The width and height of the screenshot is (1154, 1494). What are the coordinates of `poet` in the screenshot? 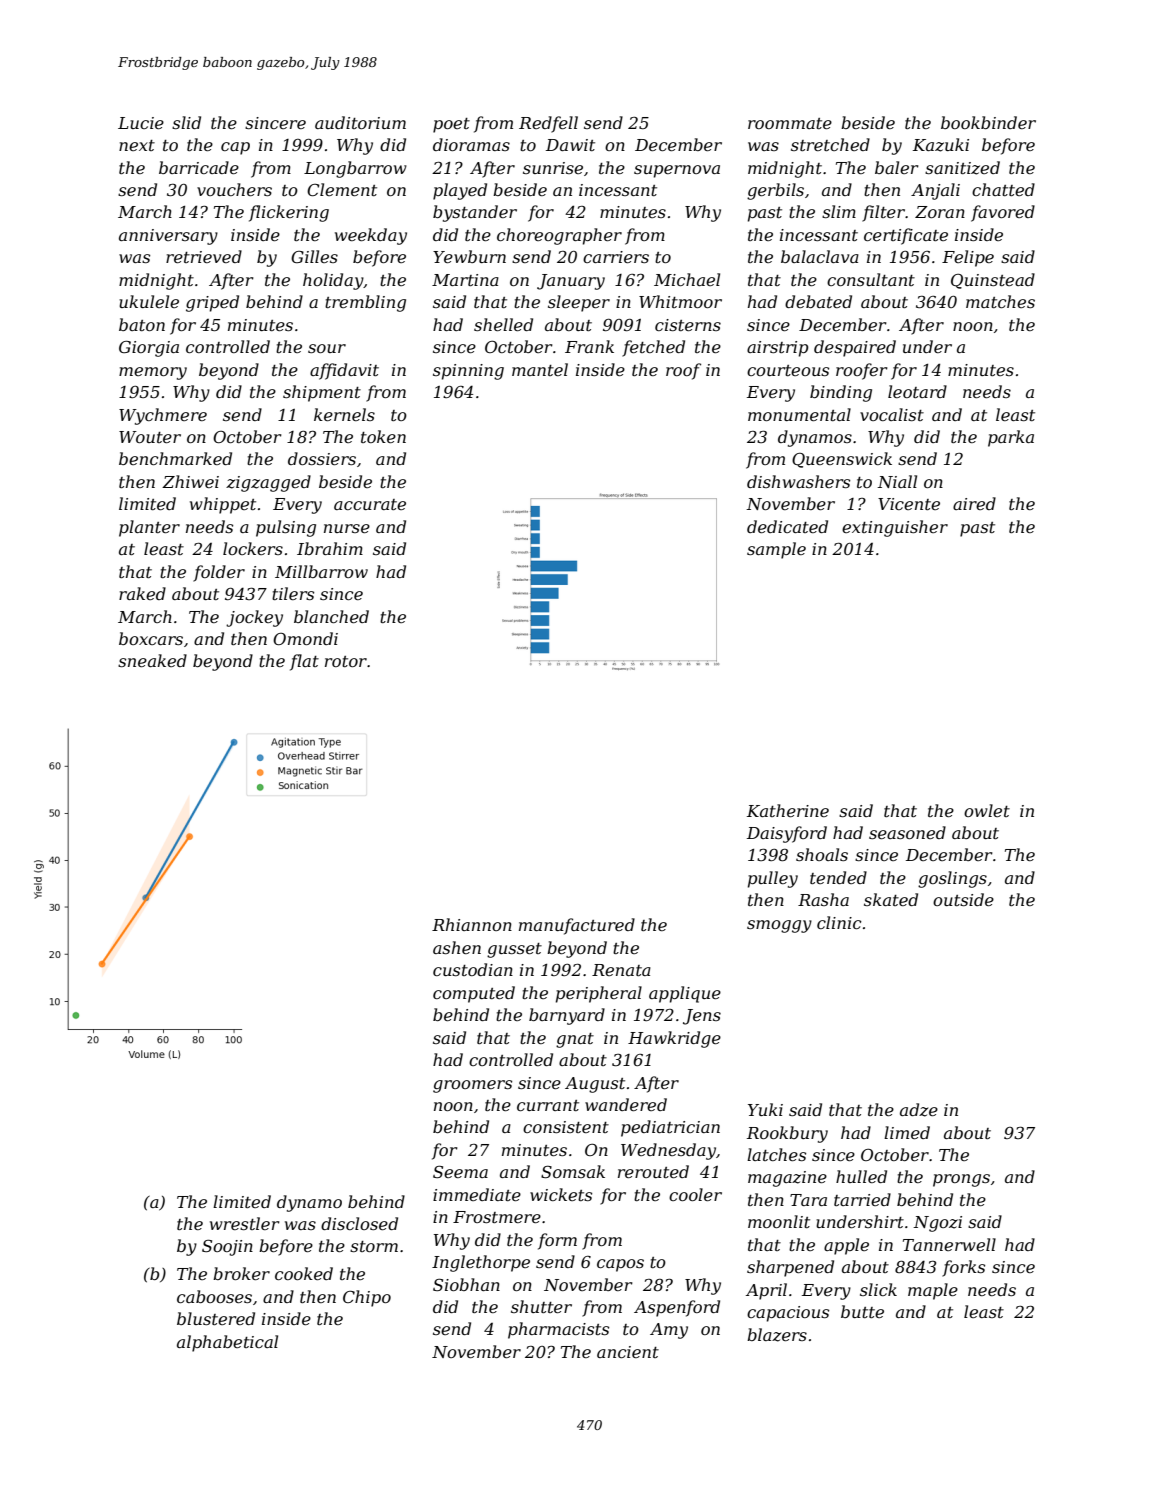 It's located at (451, 125).
